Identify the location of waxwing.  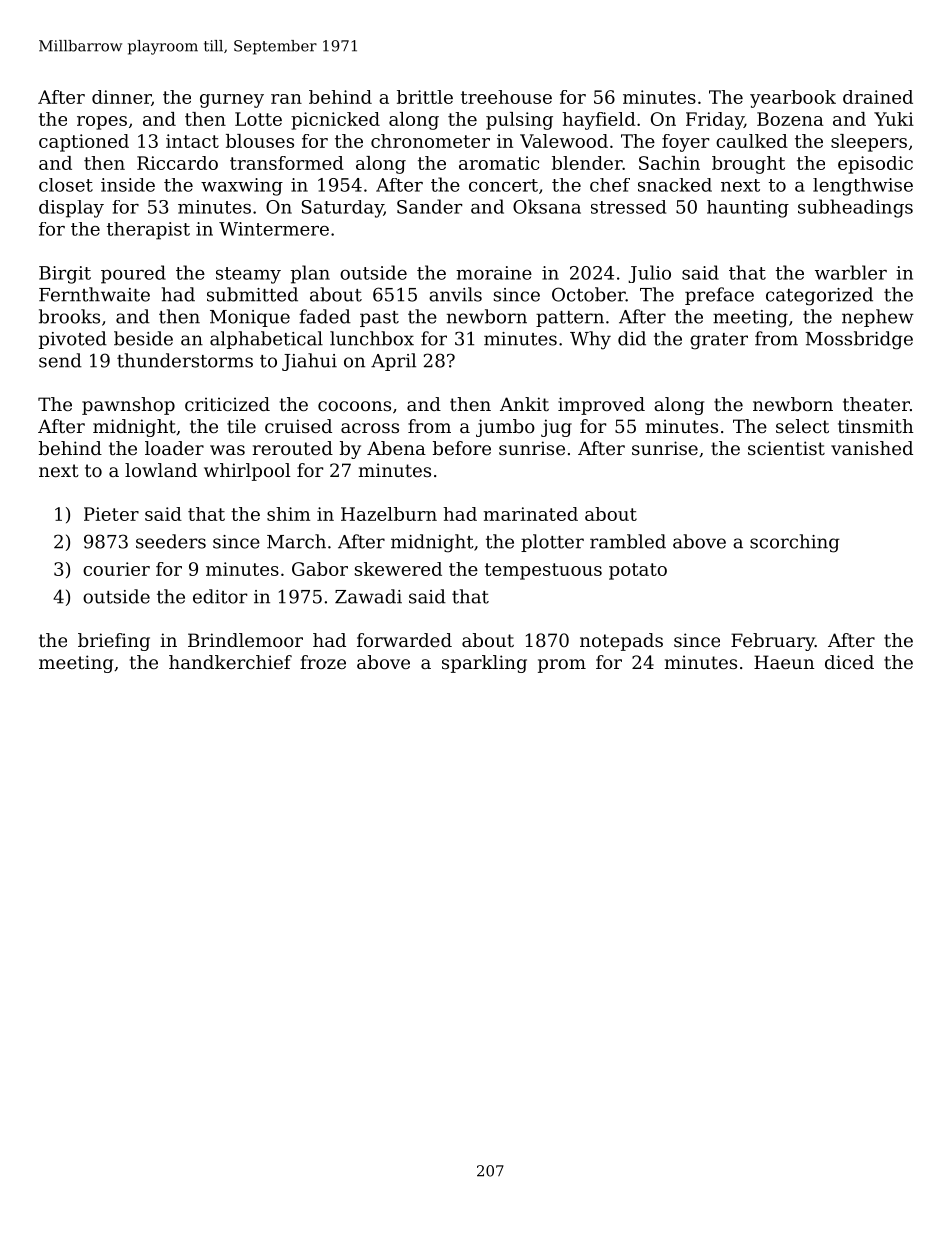
(242, 187).
